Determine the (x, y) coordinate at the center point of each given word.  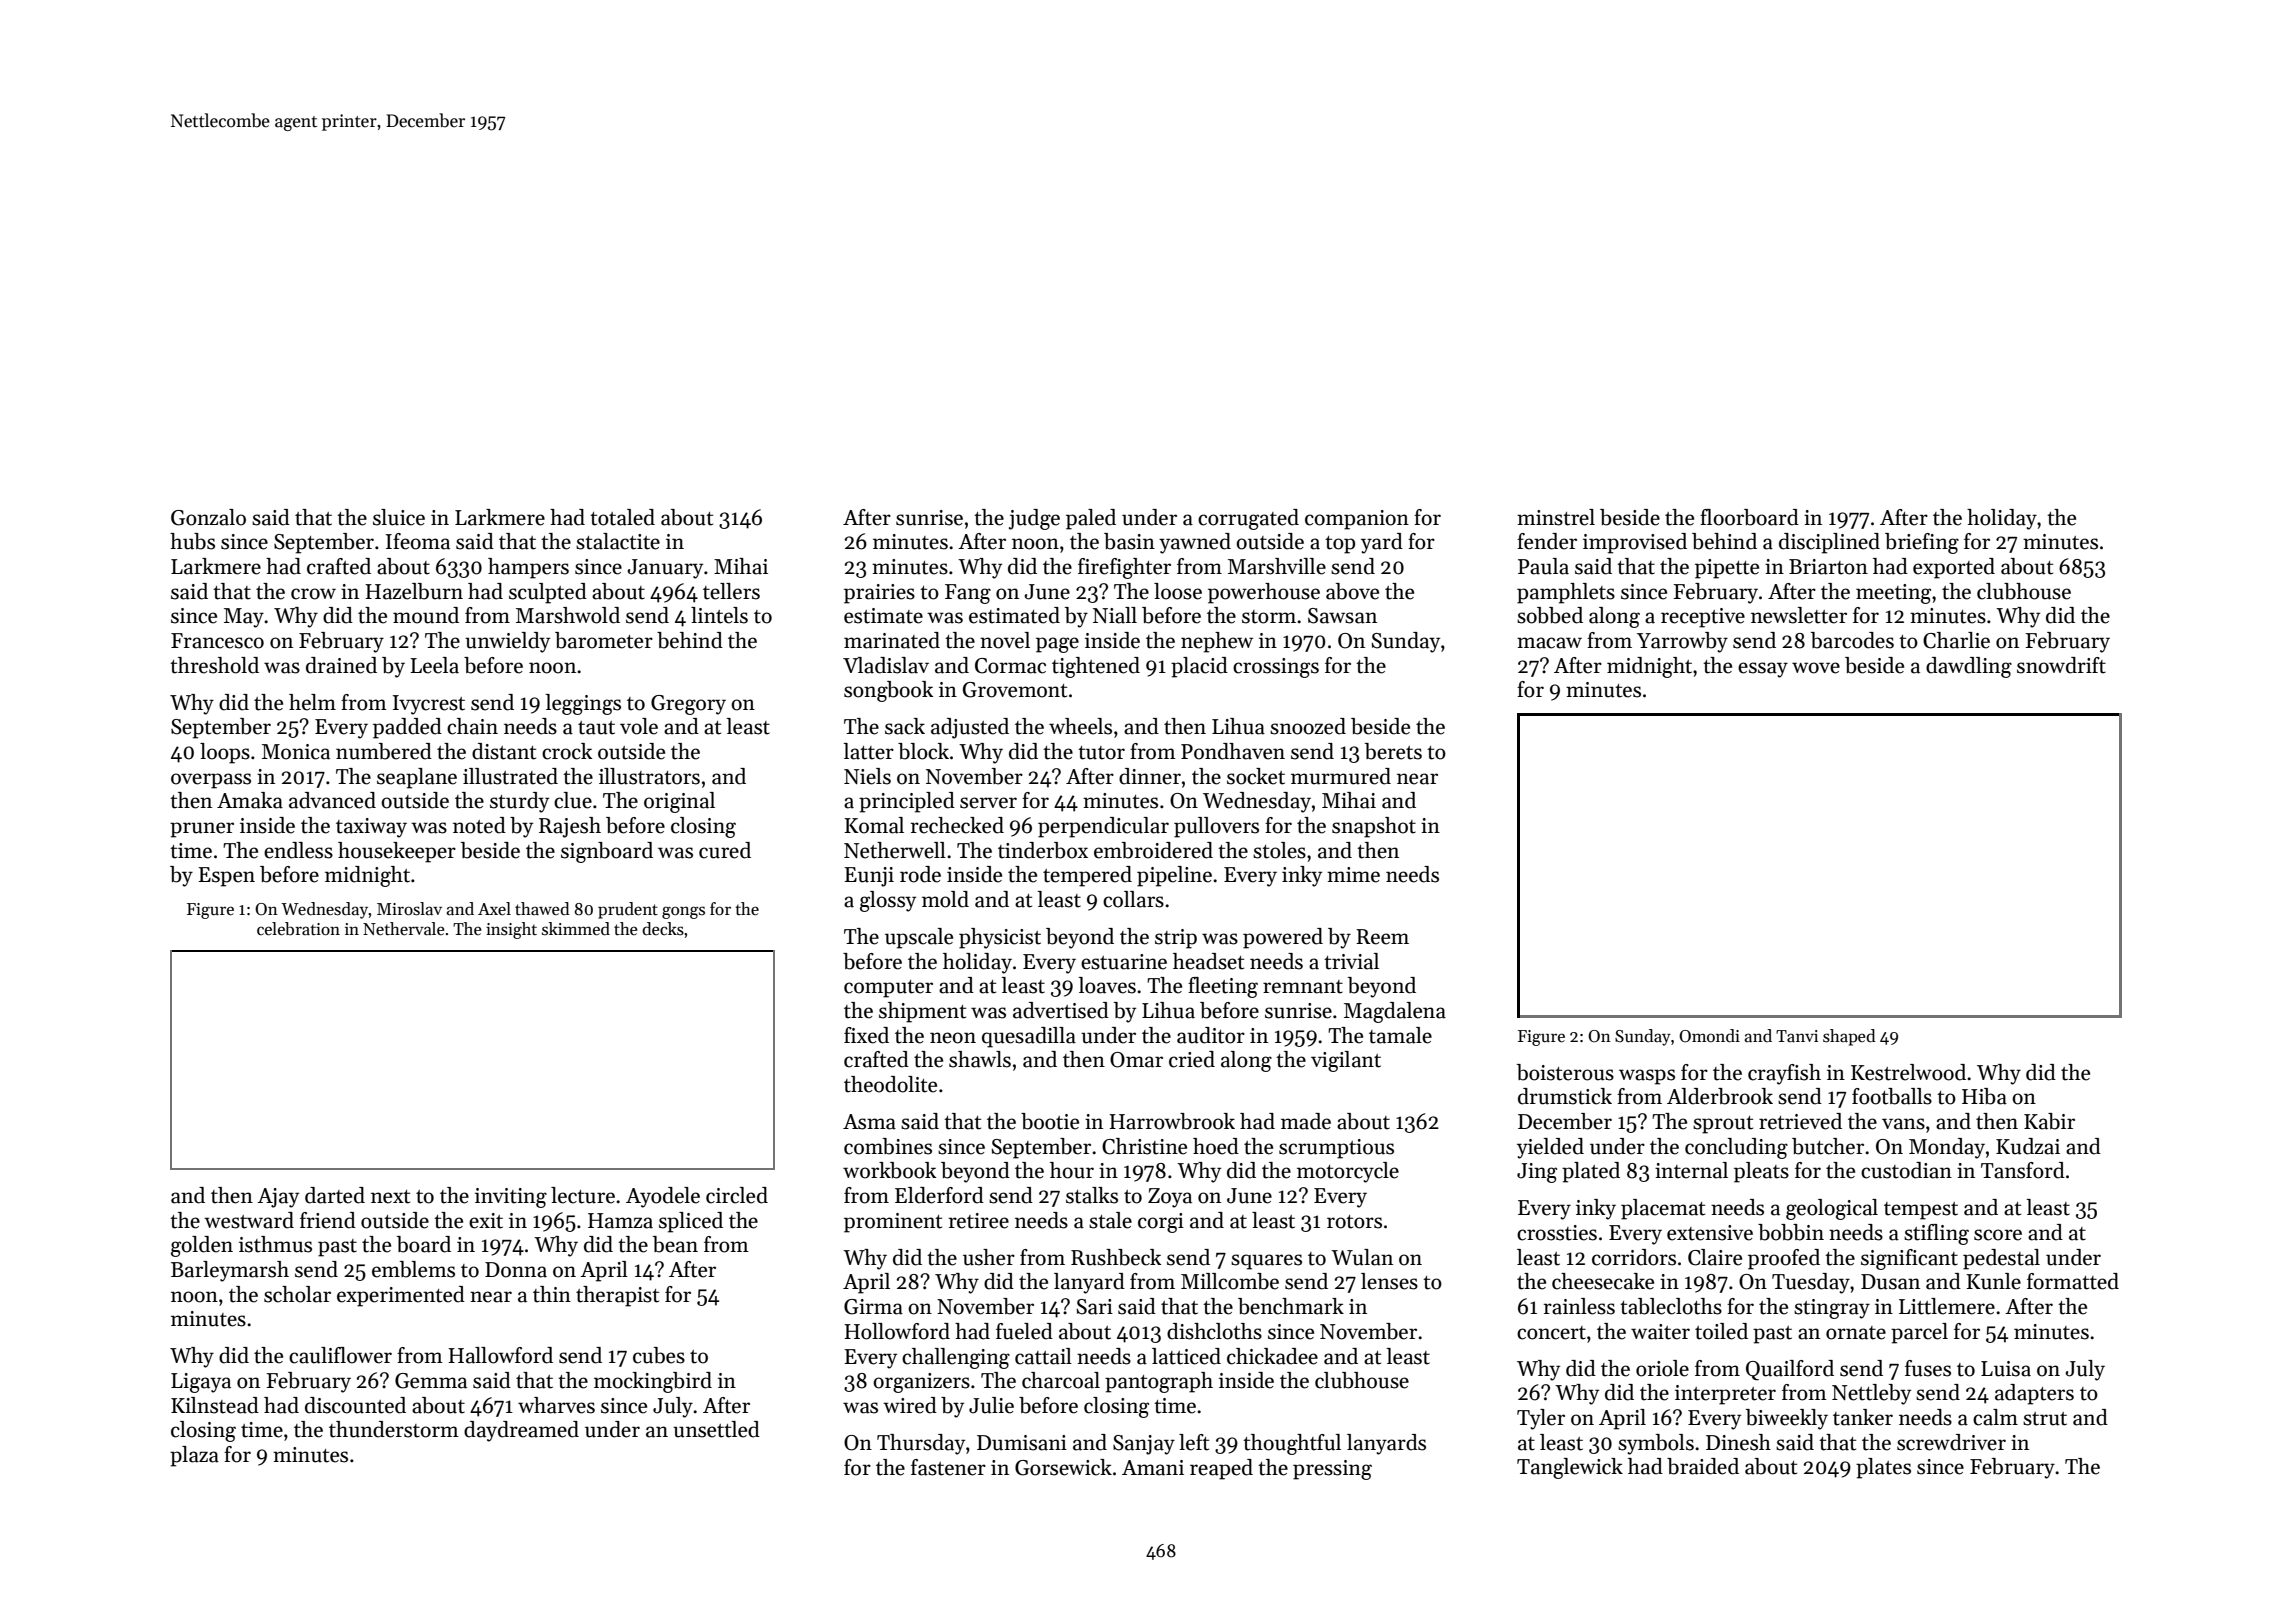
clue (573, 800)
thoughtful (1292, 1444)
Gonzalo (208, 517)
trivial (1351, 961)
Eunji (869, 877)
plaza (194, 1456)
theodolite (890, 1084)
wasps (1647, 1077)
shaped (1849, 1037)
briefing (1922, 543)
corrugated (1248, 519)
